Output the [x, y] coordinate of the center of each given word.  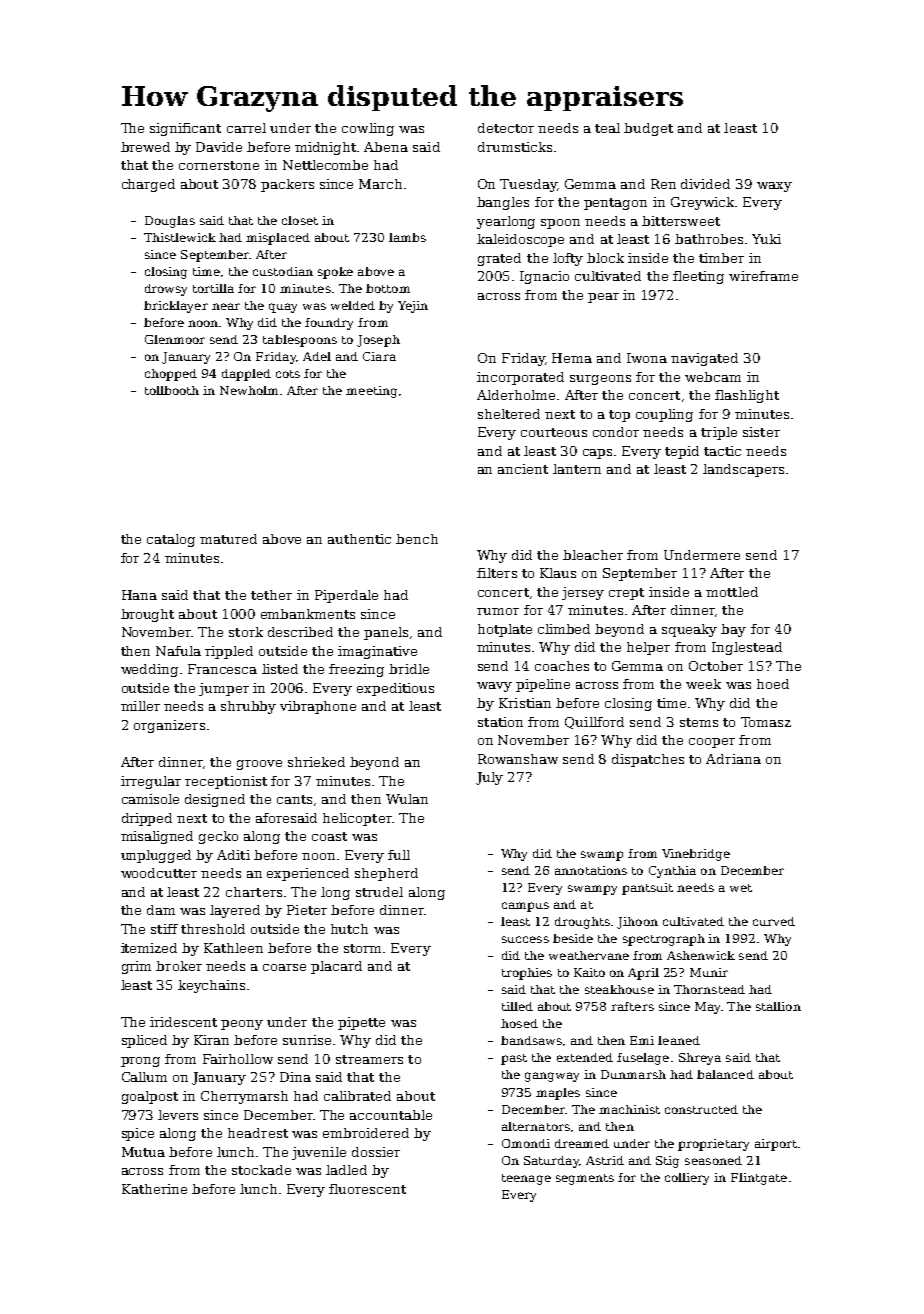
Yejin [413, 307]
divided [705, 184]
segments [585, 1179]
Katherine [154, 1189]
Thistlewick [180, 237]
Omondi [526, 1143]
